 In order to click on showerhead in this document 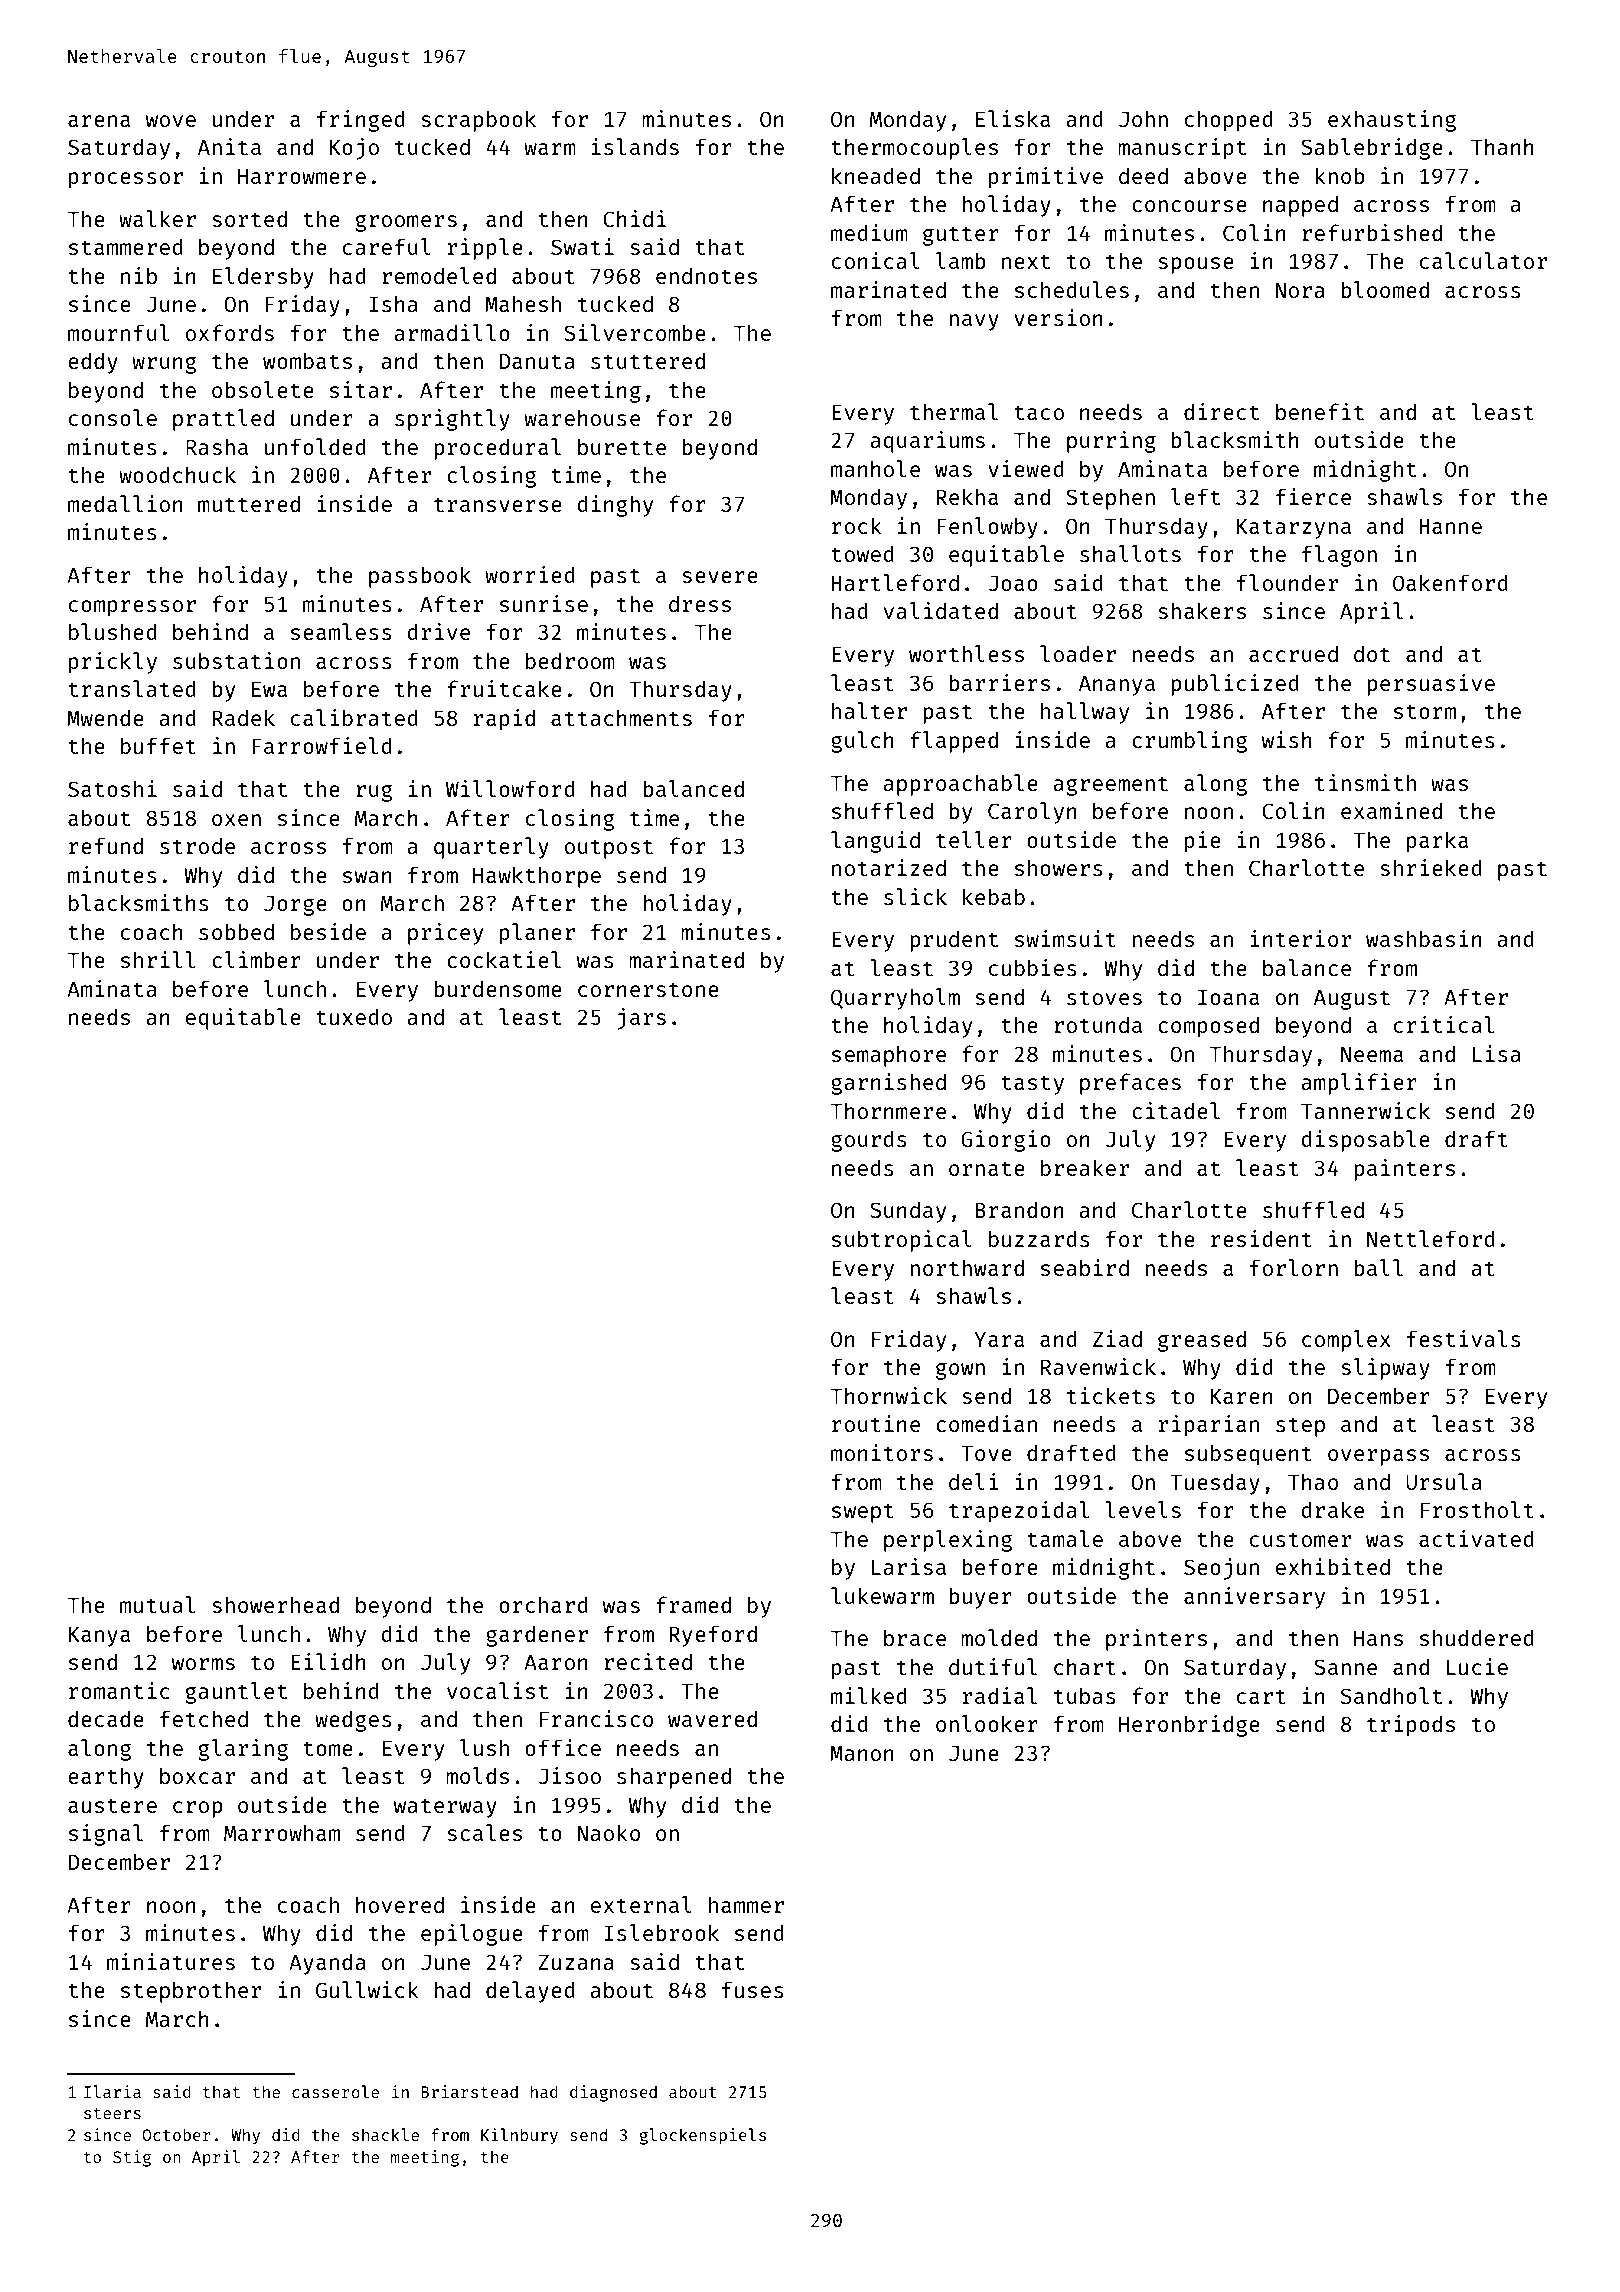, I will do `click(275, 1604)`.
